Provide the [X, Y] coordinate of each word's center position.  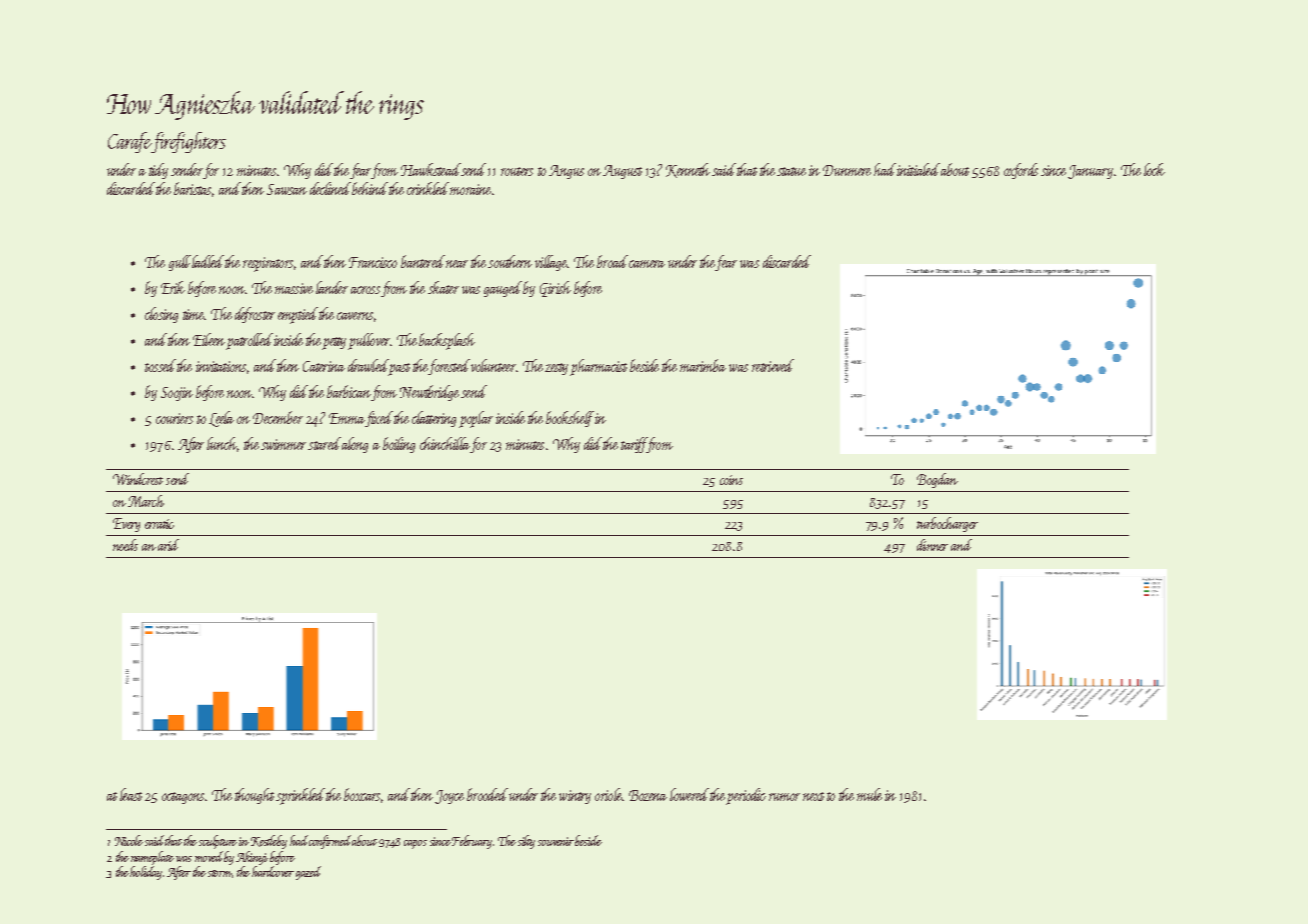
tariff [634, 445]
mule [869, 794]
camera [647, 264]
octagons [183, 798]
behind [370, 188]
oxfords [1021, 171]
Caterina [324, 366]
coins [731, 480]
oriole [608, 794]
